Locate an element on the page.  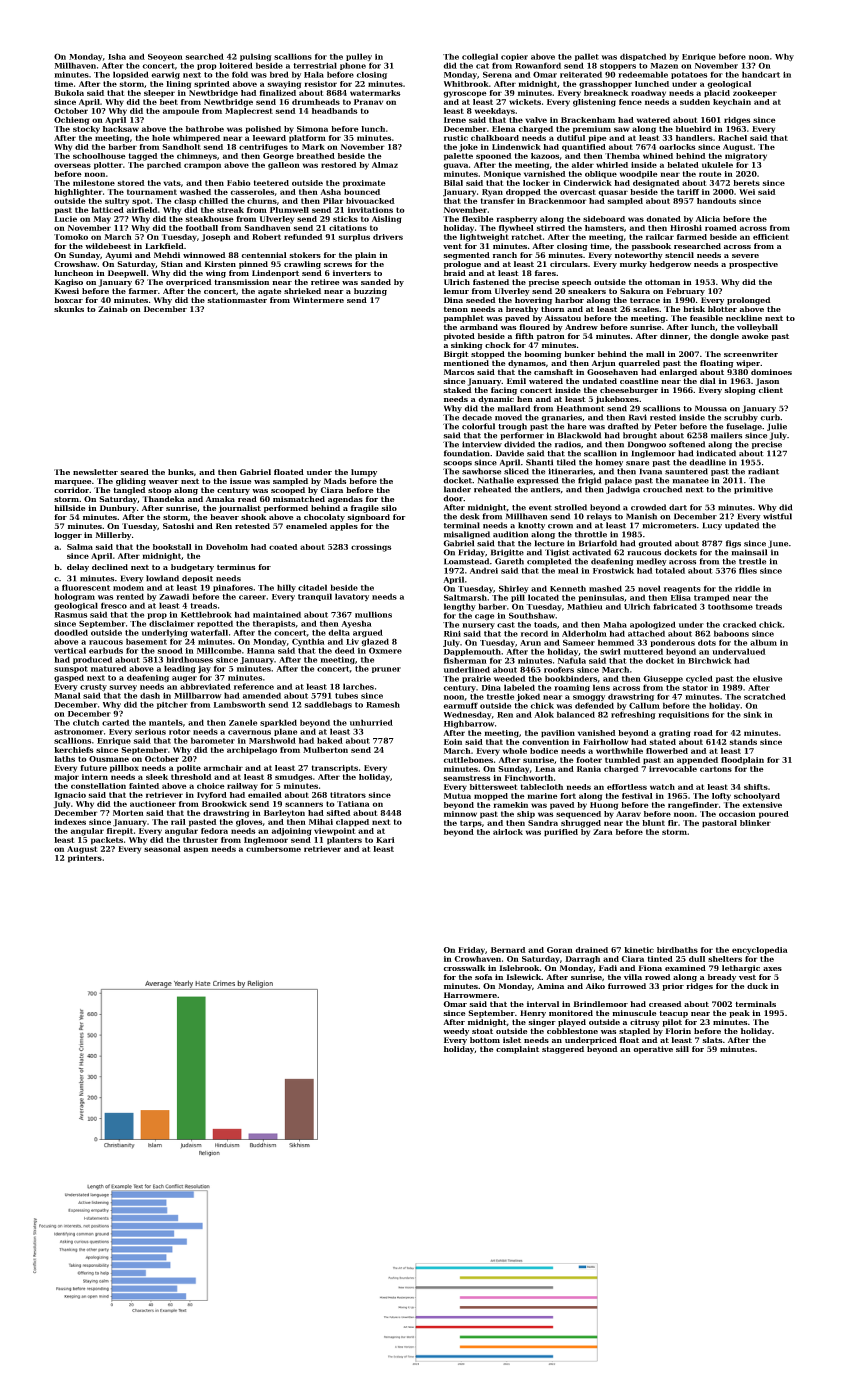
bottom is located at coordinates (485, 1040).
